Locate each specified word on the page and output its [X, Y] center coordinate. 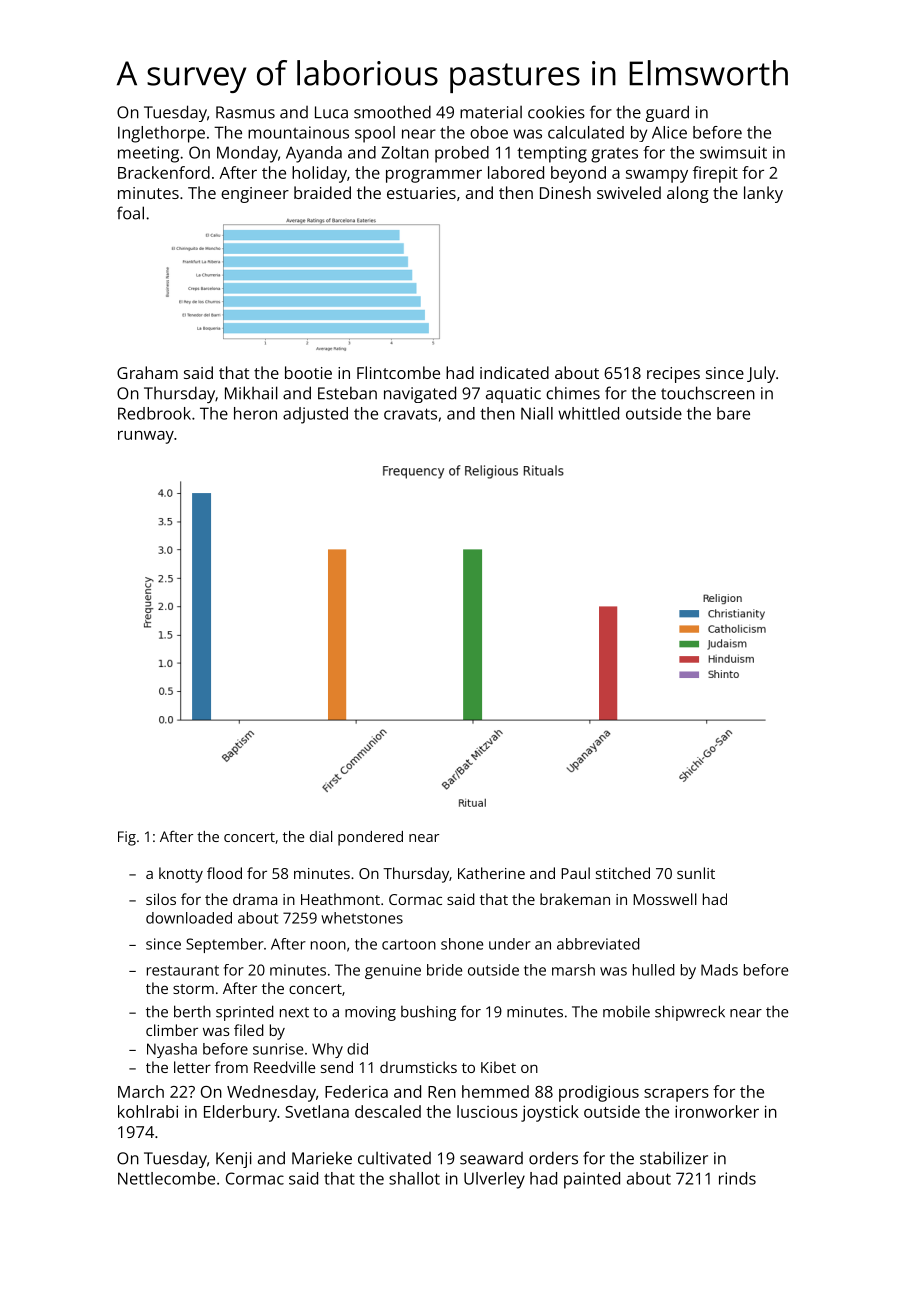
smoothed [392, 112]
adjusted [315, 415]
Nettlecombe [166, 1178]
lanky [763, 194]
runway [146, 437]
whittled [588, 413]
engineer [255, 195]
